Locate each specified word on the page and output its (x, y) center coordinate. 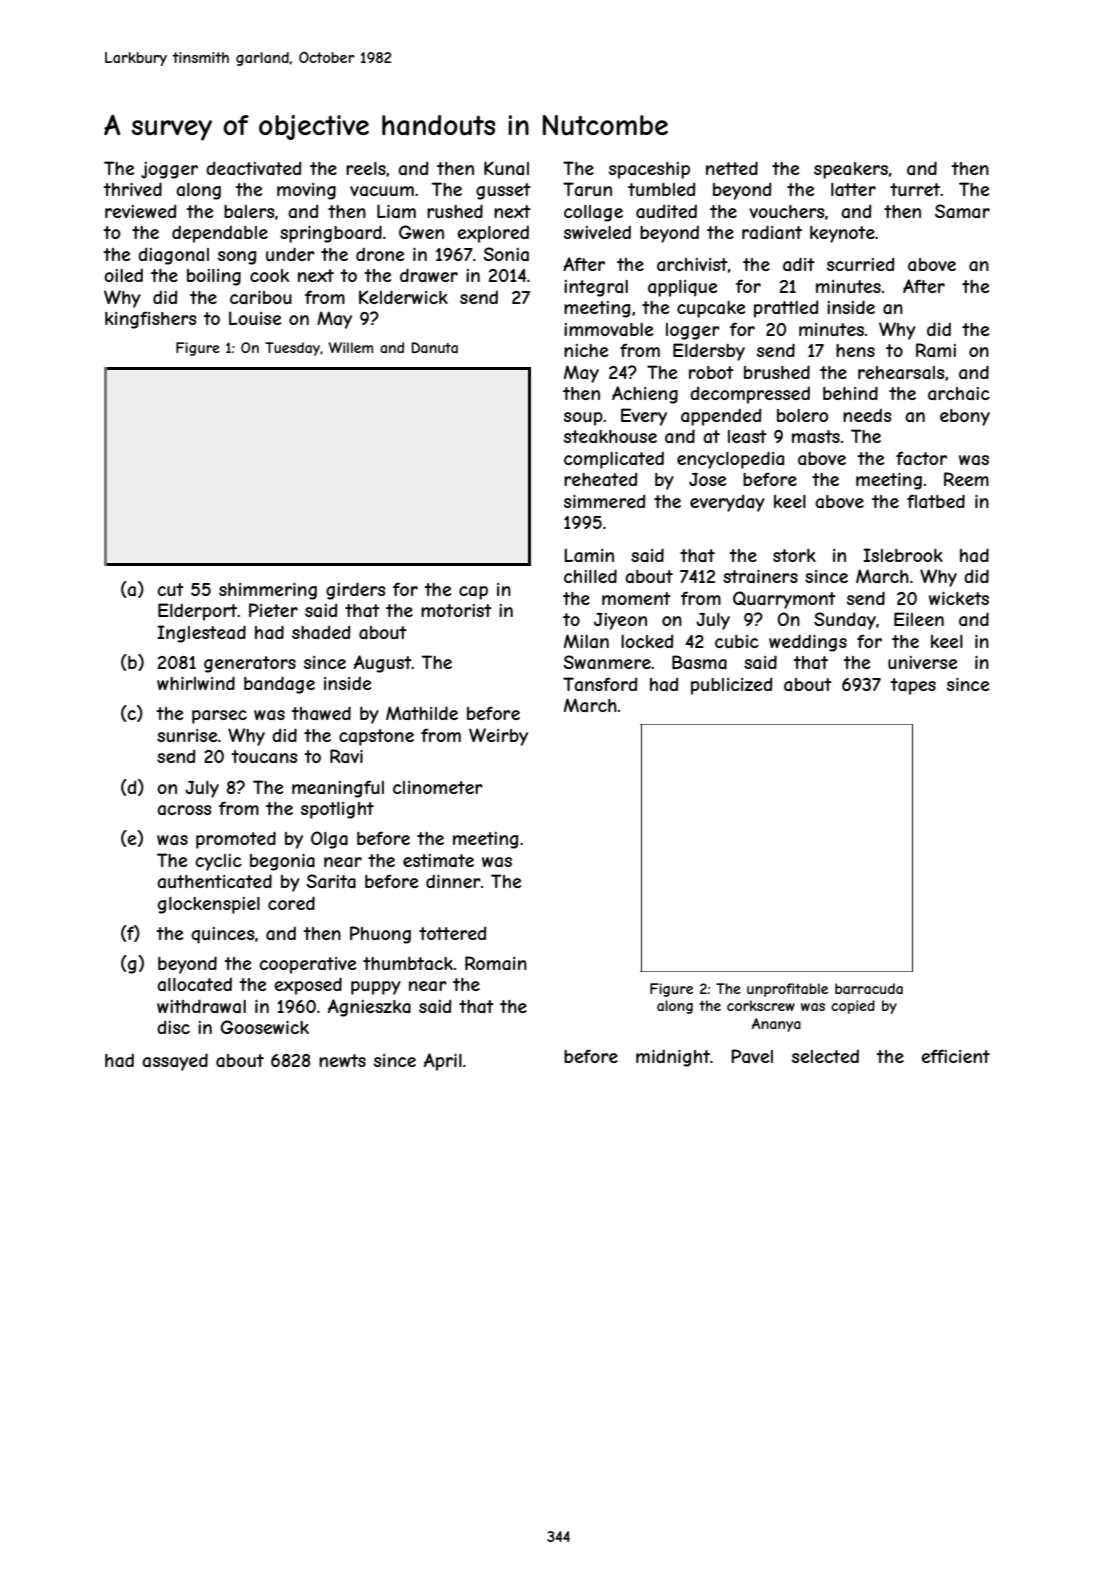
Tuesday (292, 349)
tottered (452, 933)
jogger (169, 170)
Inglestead (201, 634)
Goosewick (264, 1027)
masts (816, 437)
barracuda (869, 988)
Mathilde (422, 713)
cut (170, 589)
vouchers (787, 211)
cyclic (218, 862)
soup (583, 419)
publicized (731, 686)
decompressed (750, 395)
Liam (396, 211)
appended (721, 417)
